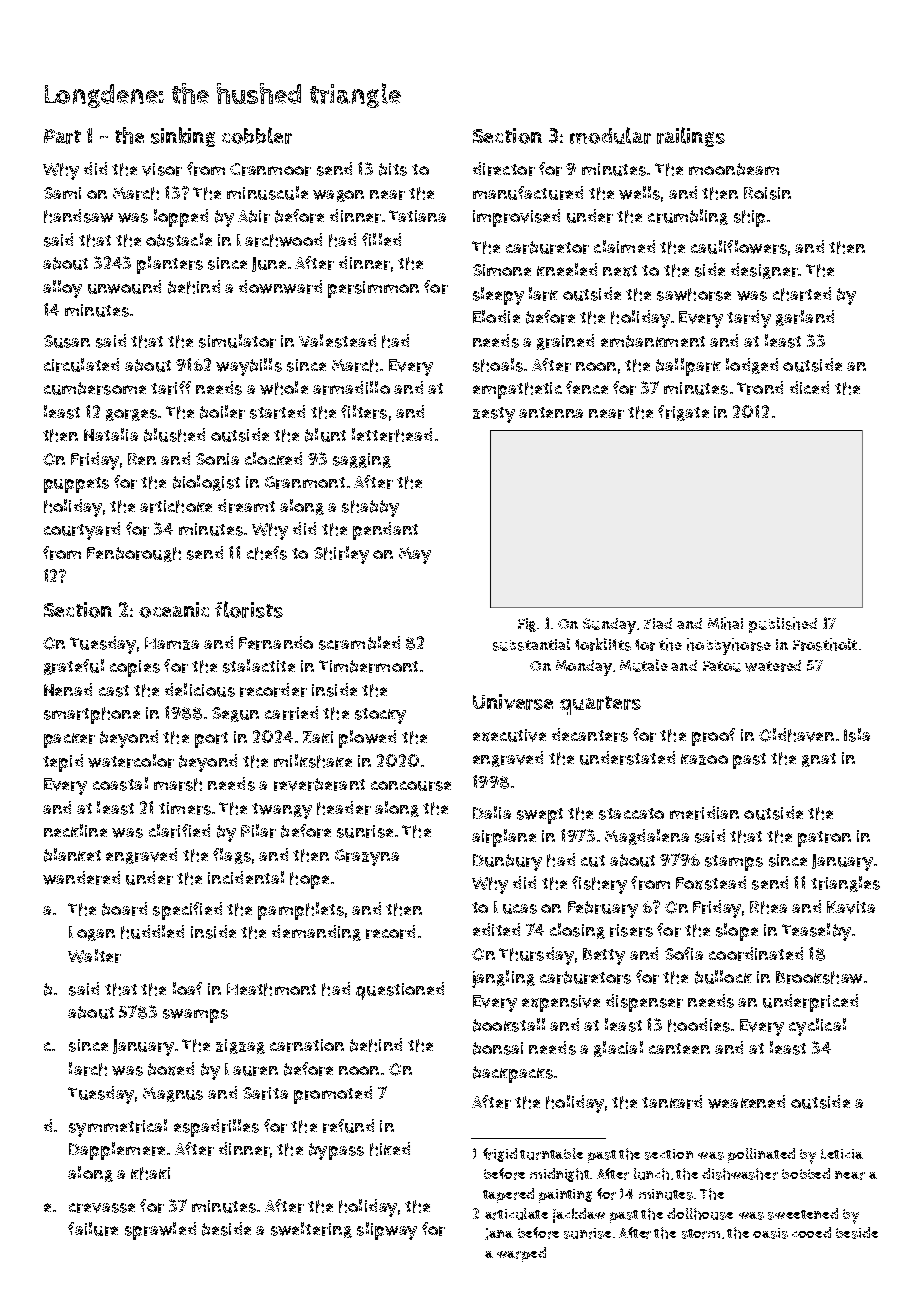 The width and height of the page is (924, 1308). Describe the element at coordinates (496, 929) in the page. I see `edited` at that location.
